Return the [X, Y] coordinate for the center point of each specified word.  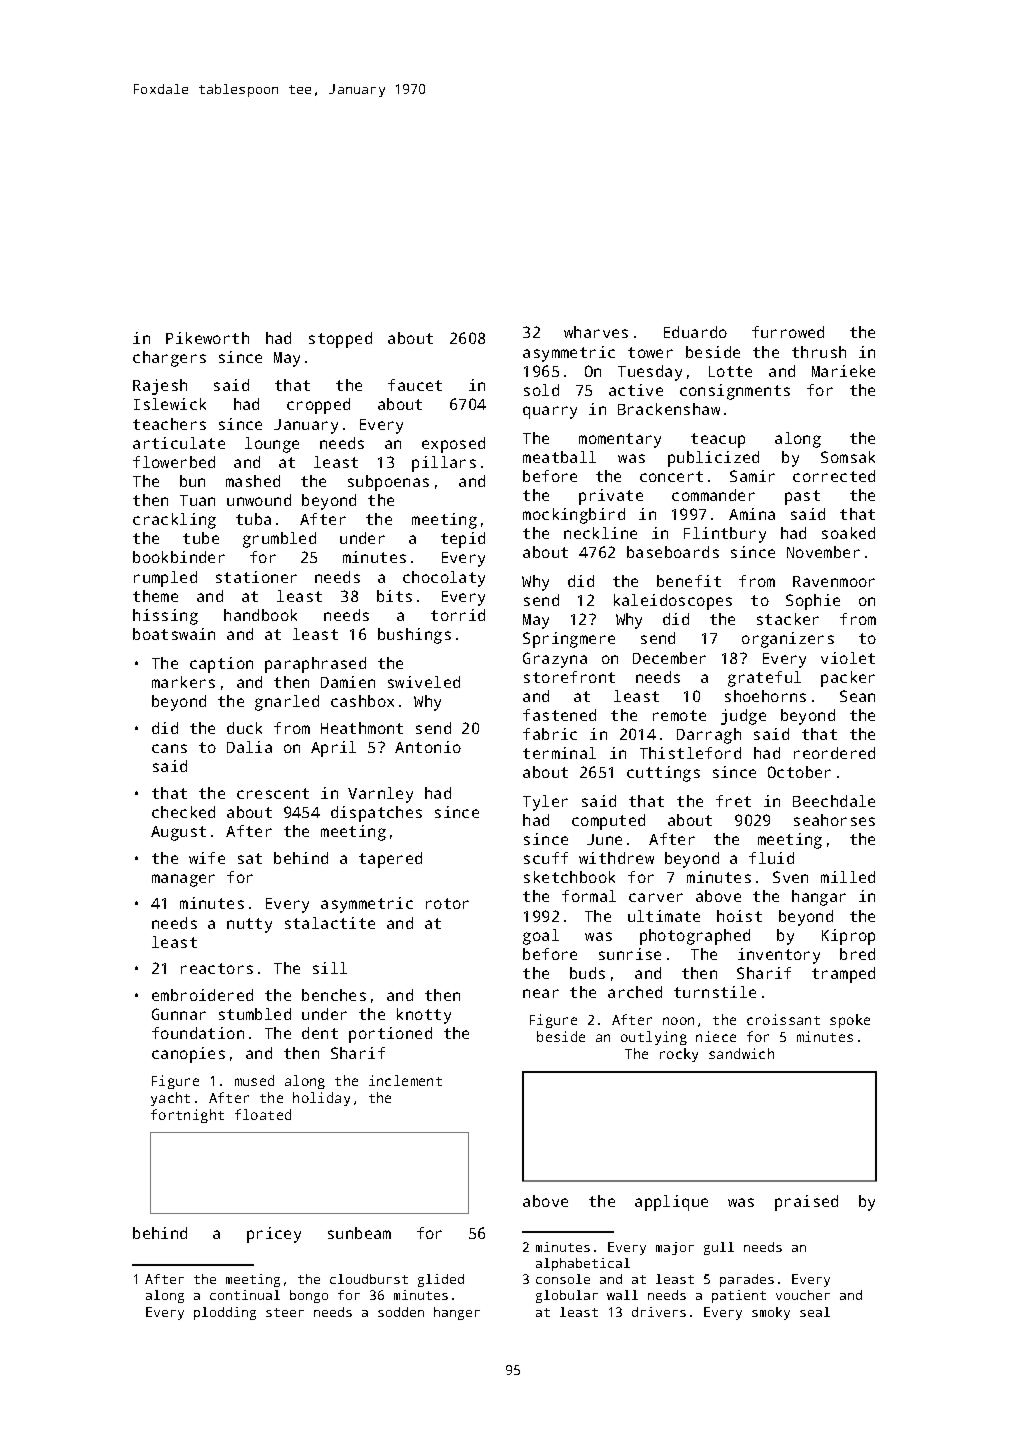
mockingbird [574, 516]
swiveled [424, 682]
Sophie [813, 602]
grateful [764, 679]
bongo [309, 1296]
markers [183, 682]
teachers [169, 424]
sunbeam [359, 1233]
